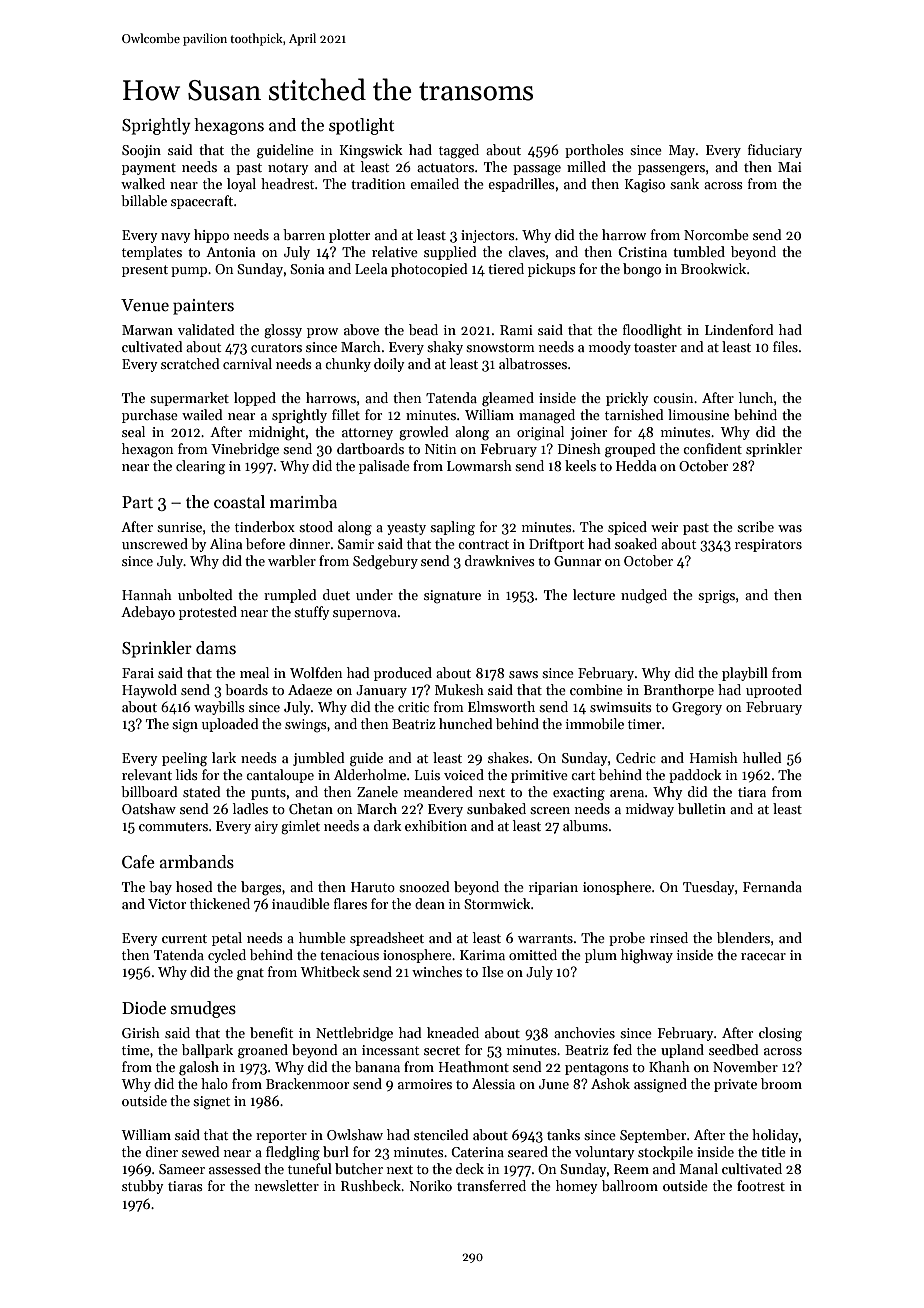 The height and width of the image is (1308, 924). Describe the element at coordinates (266, 827) in the image. I see `airy` at that location.
